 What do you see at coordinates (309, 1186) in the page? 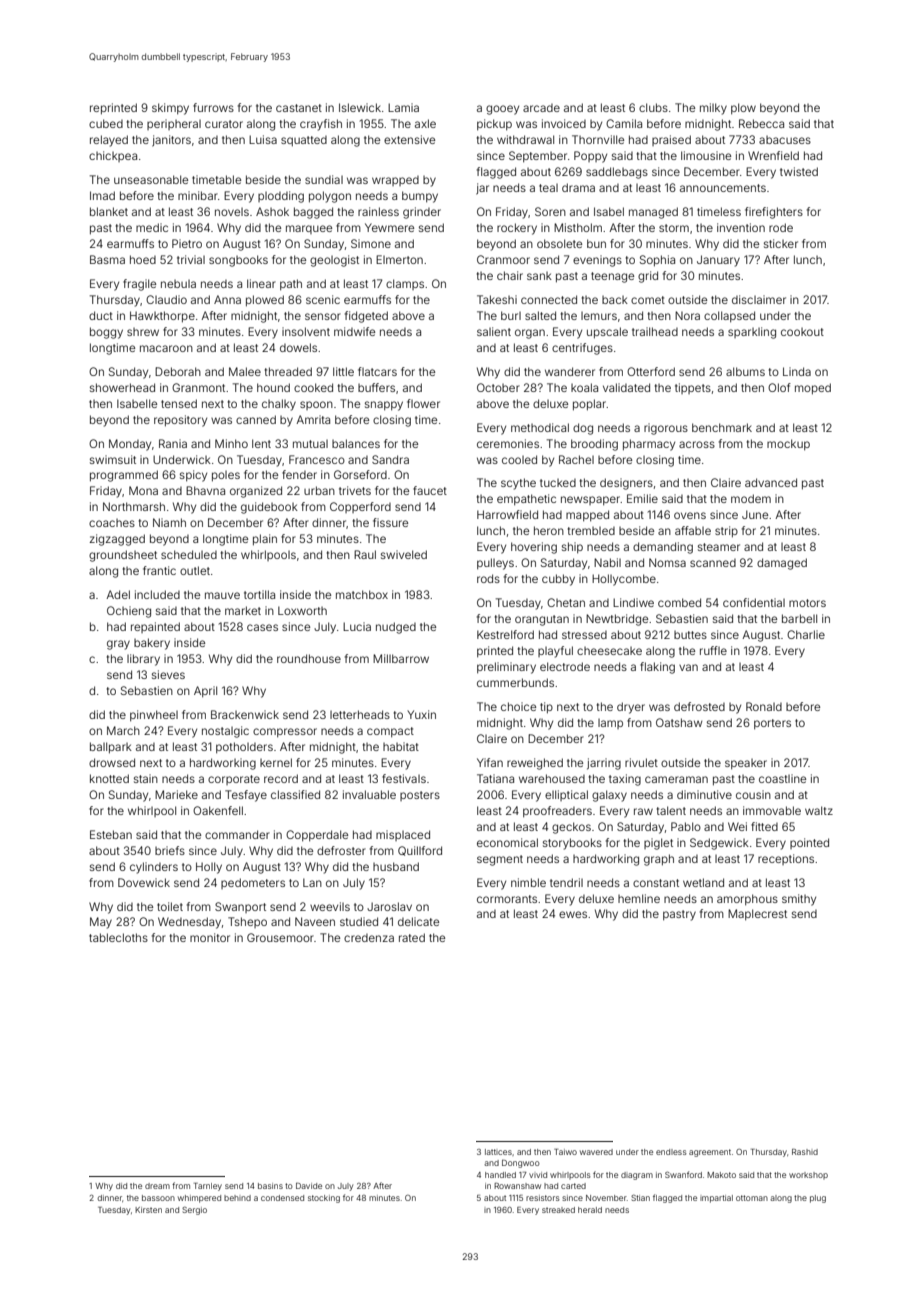
I see `Davide` at bounding box center [309, 1186].
